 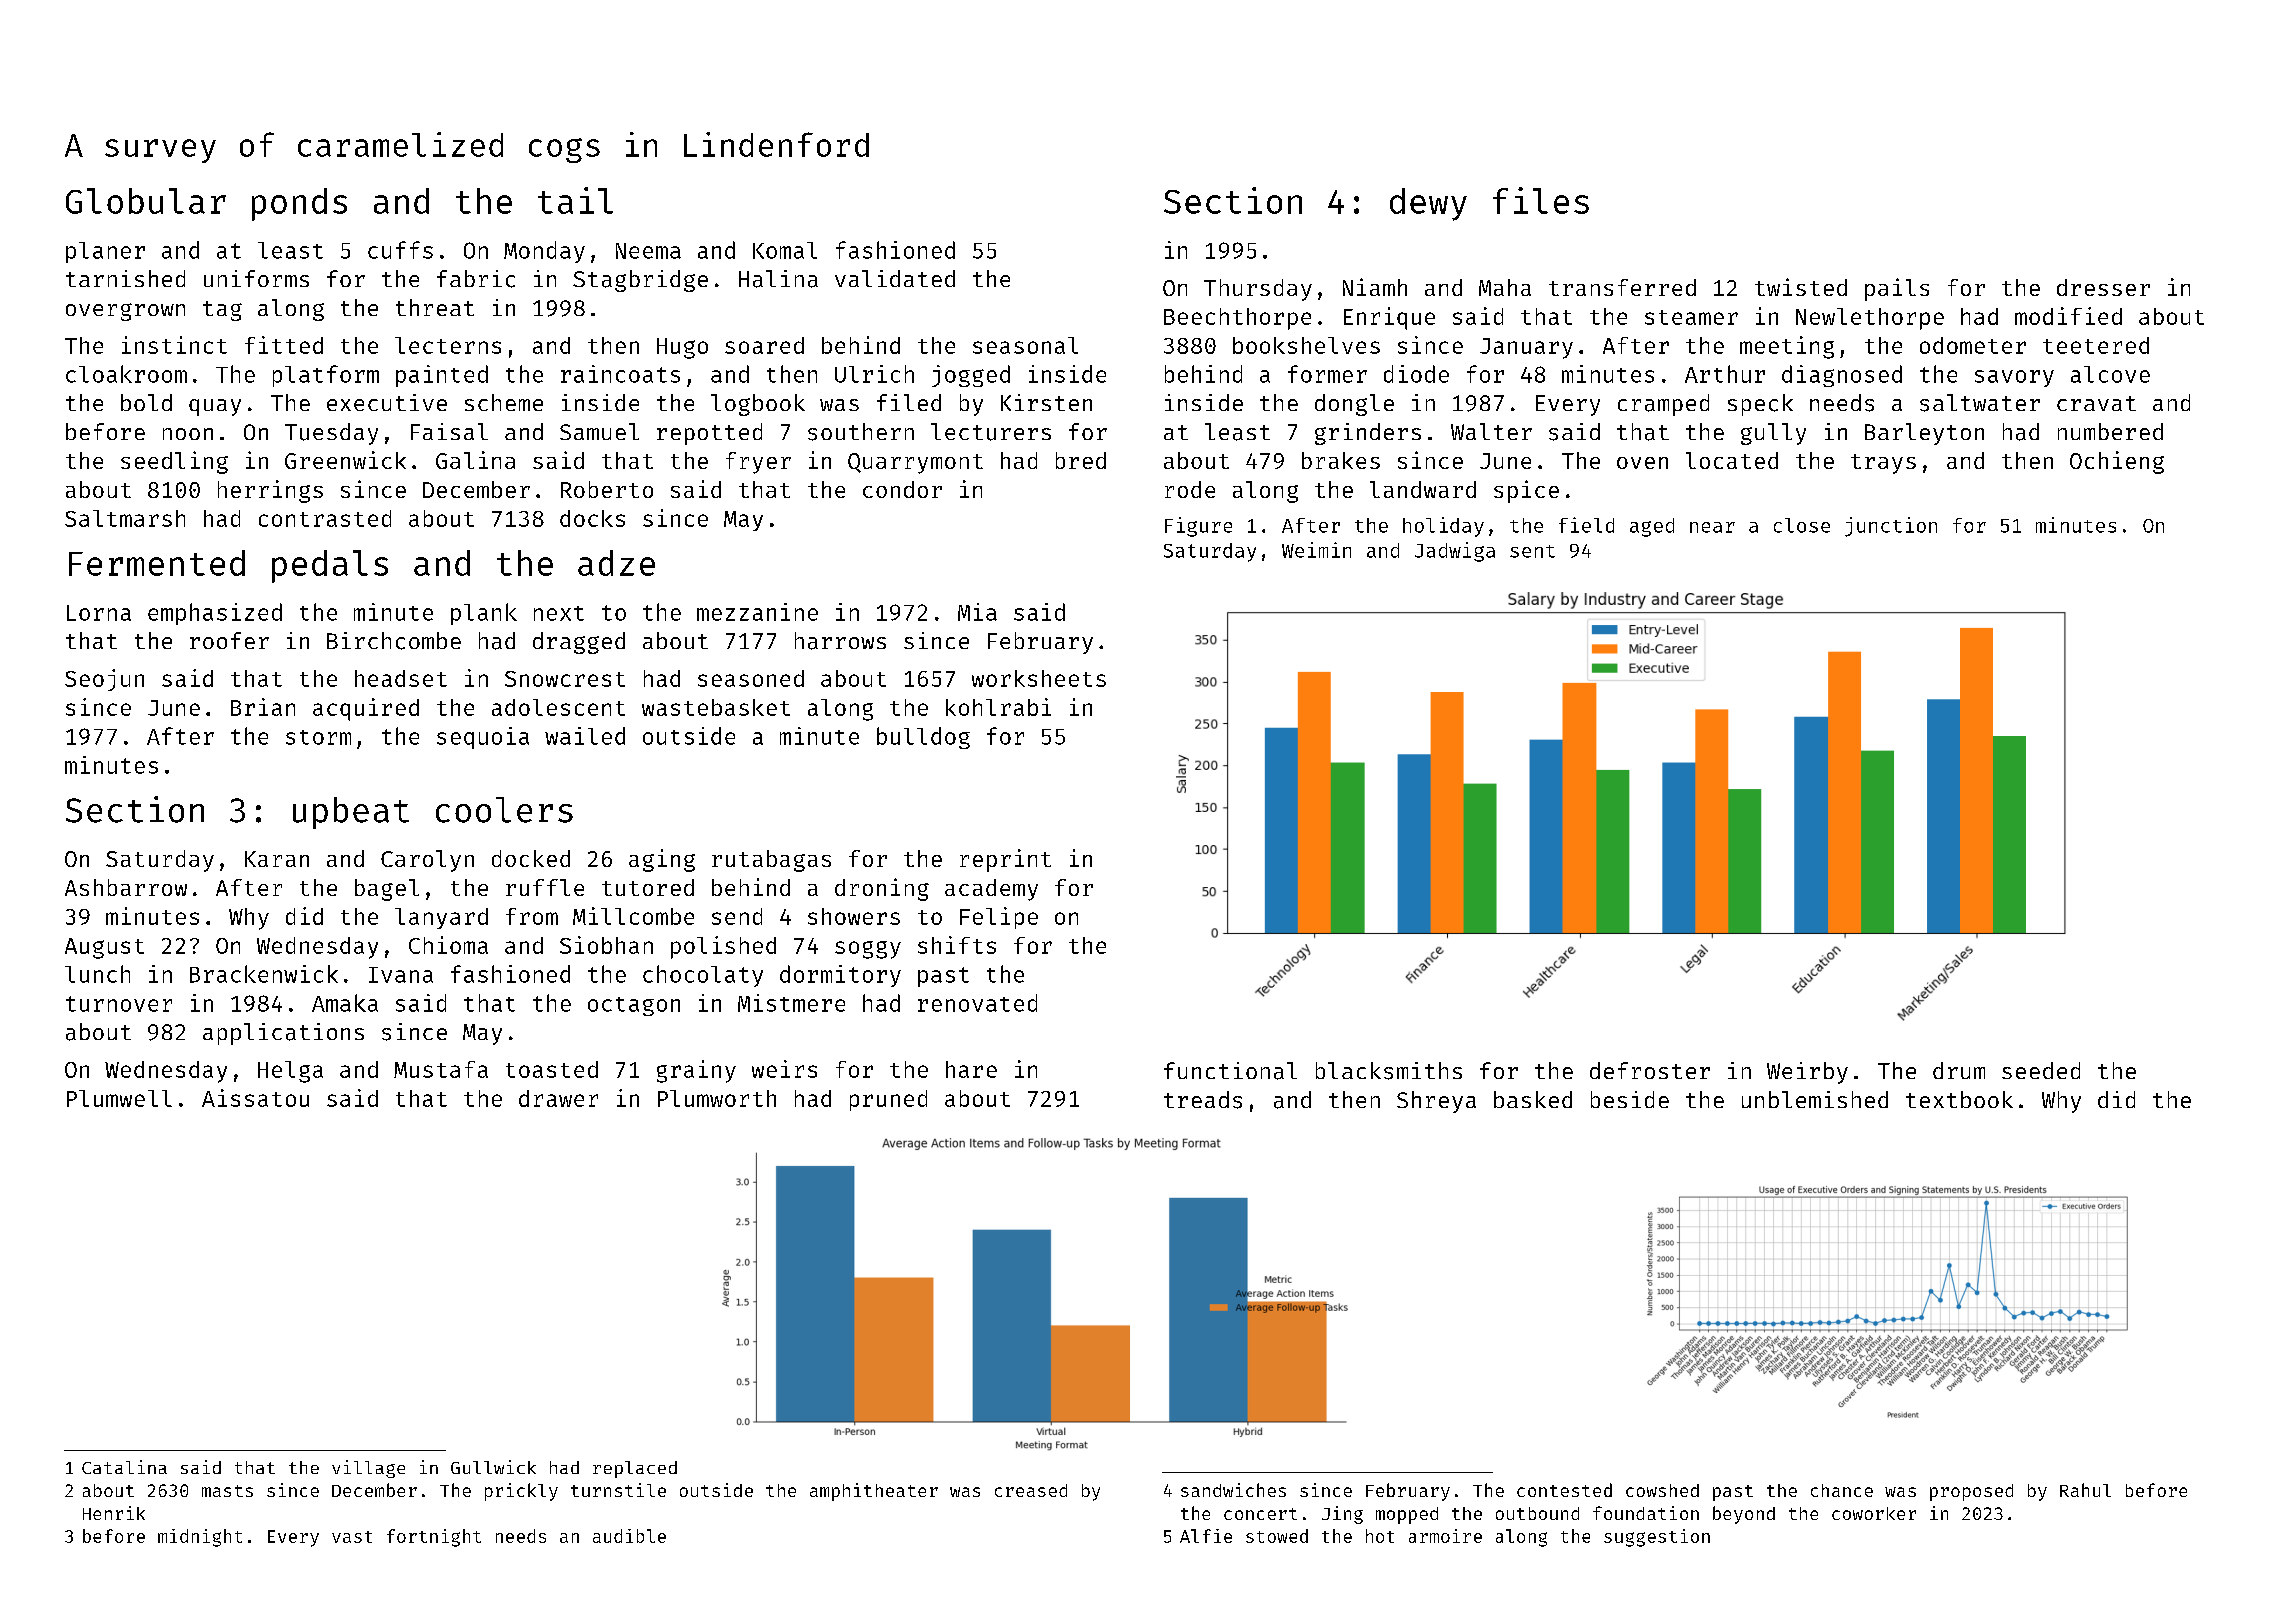 What do you see at coordinates (2041, 1070) in the document?
I see `seeded` at bounding box center [2041, 1070].
